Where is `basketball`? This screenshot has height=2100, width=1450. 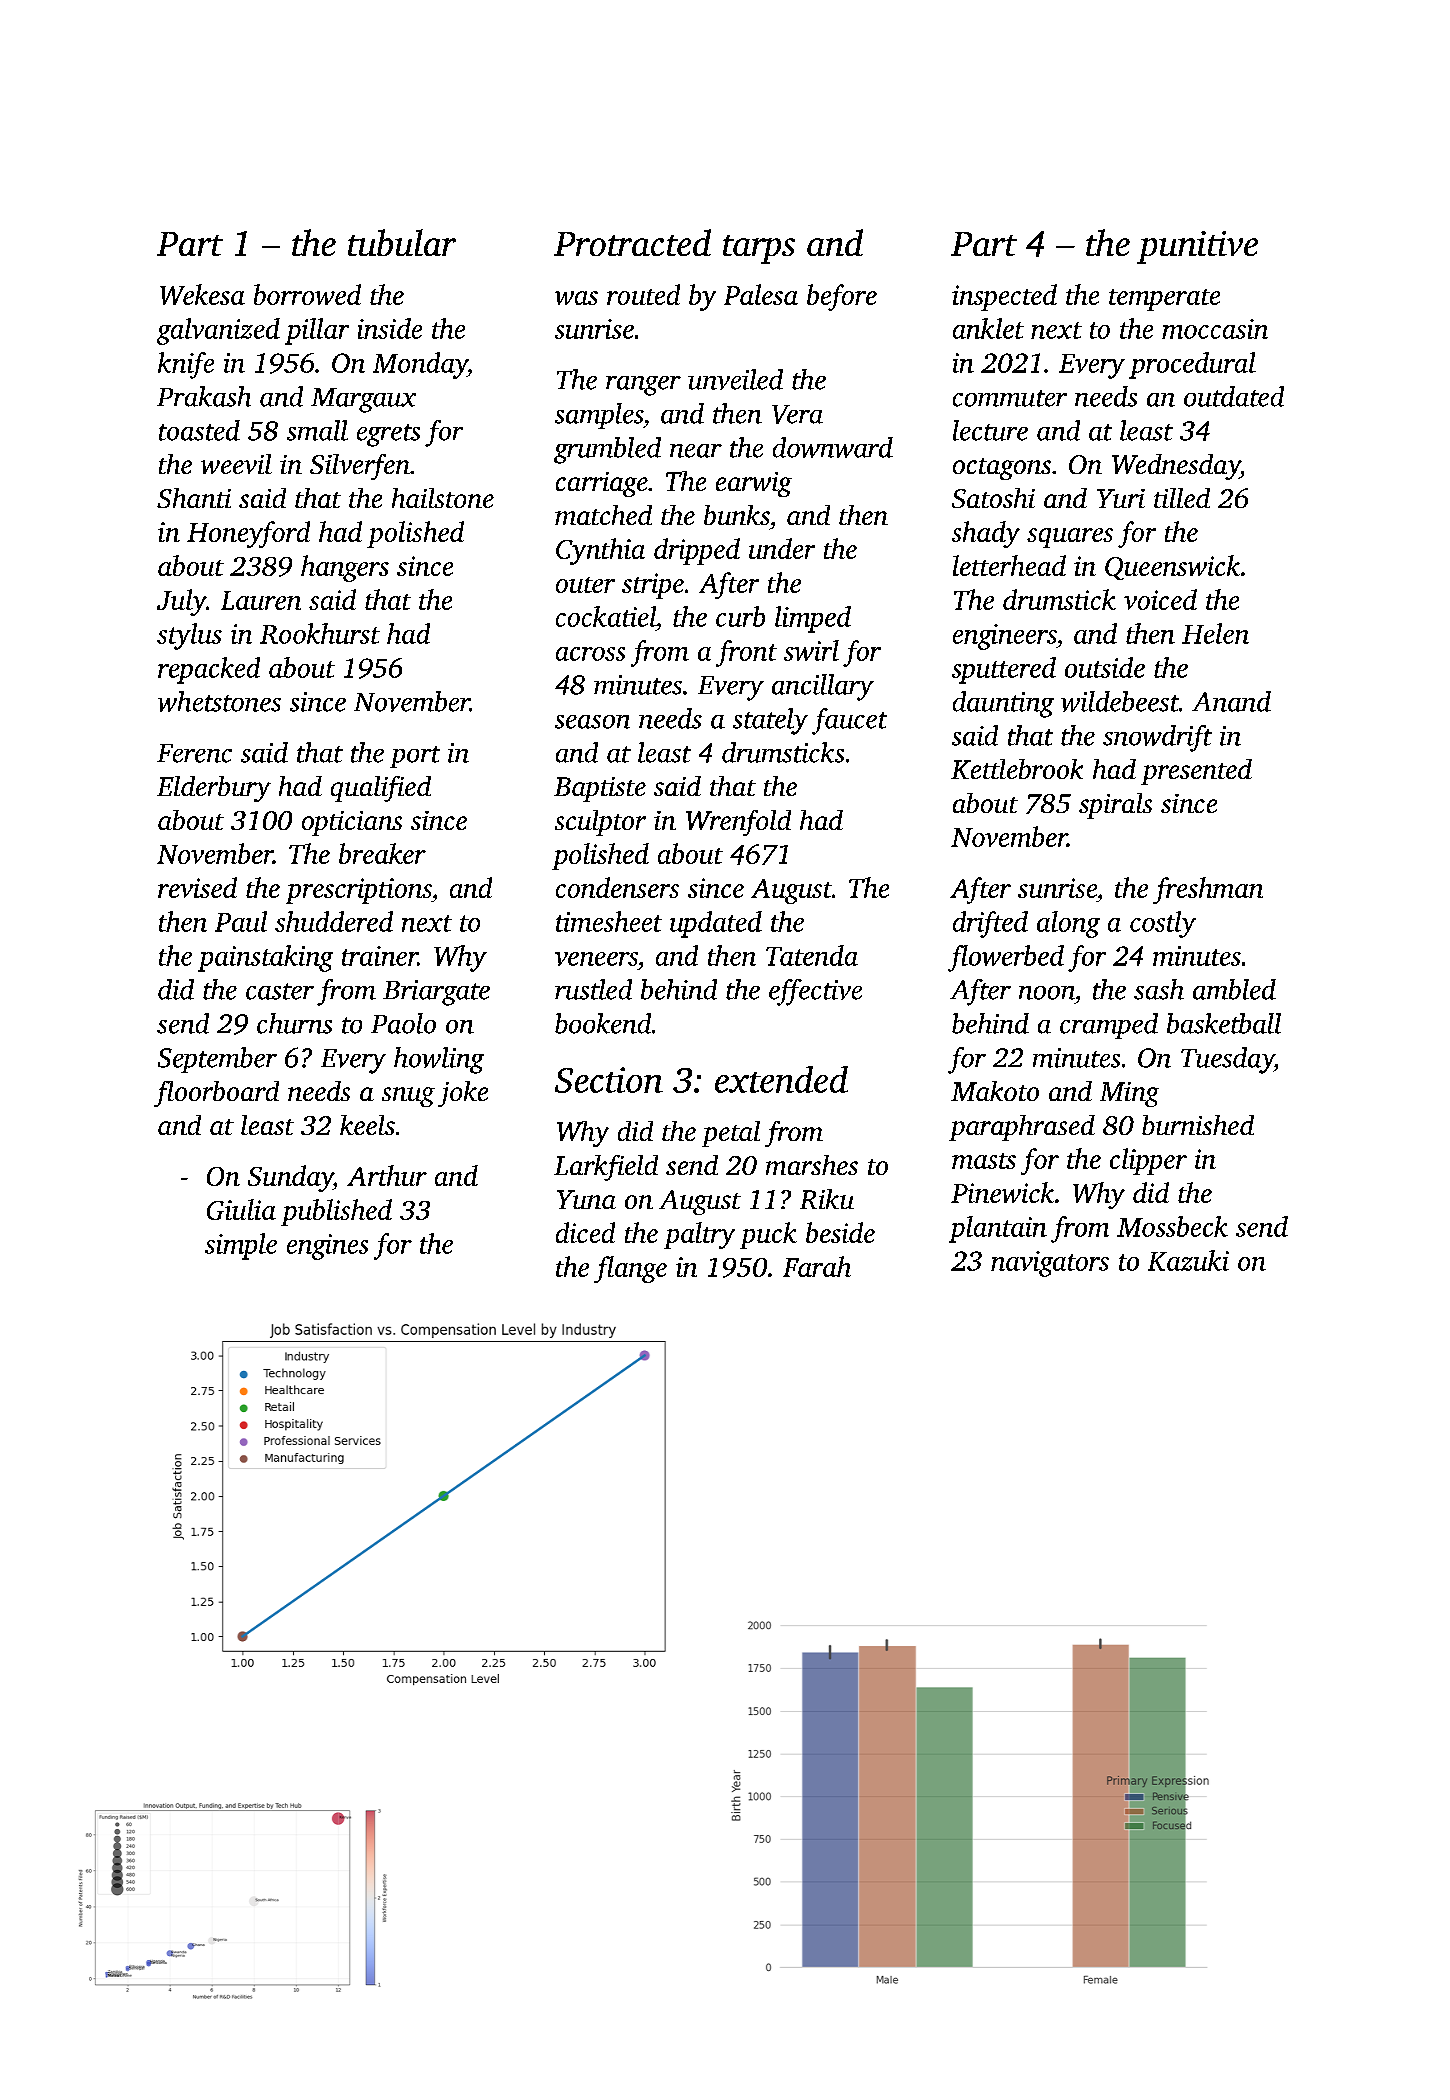 basketball is located at coordinates (1224, 1023).
